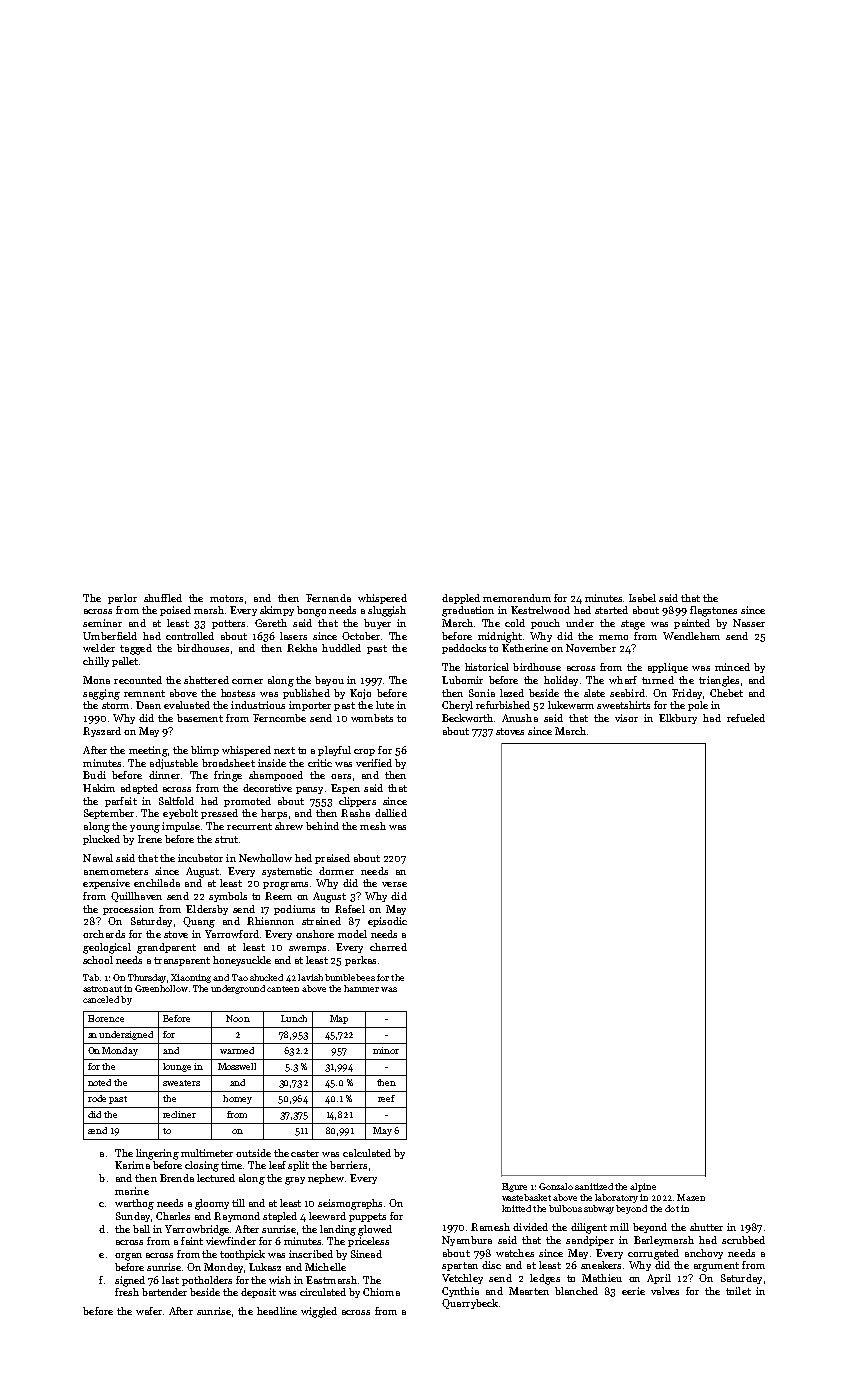 The width and height of the page is (849, 1400). What do you see at coordinates (391, 813) in the page?
I see `dallied` at bounding box center [391, 813].
